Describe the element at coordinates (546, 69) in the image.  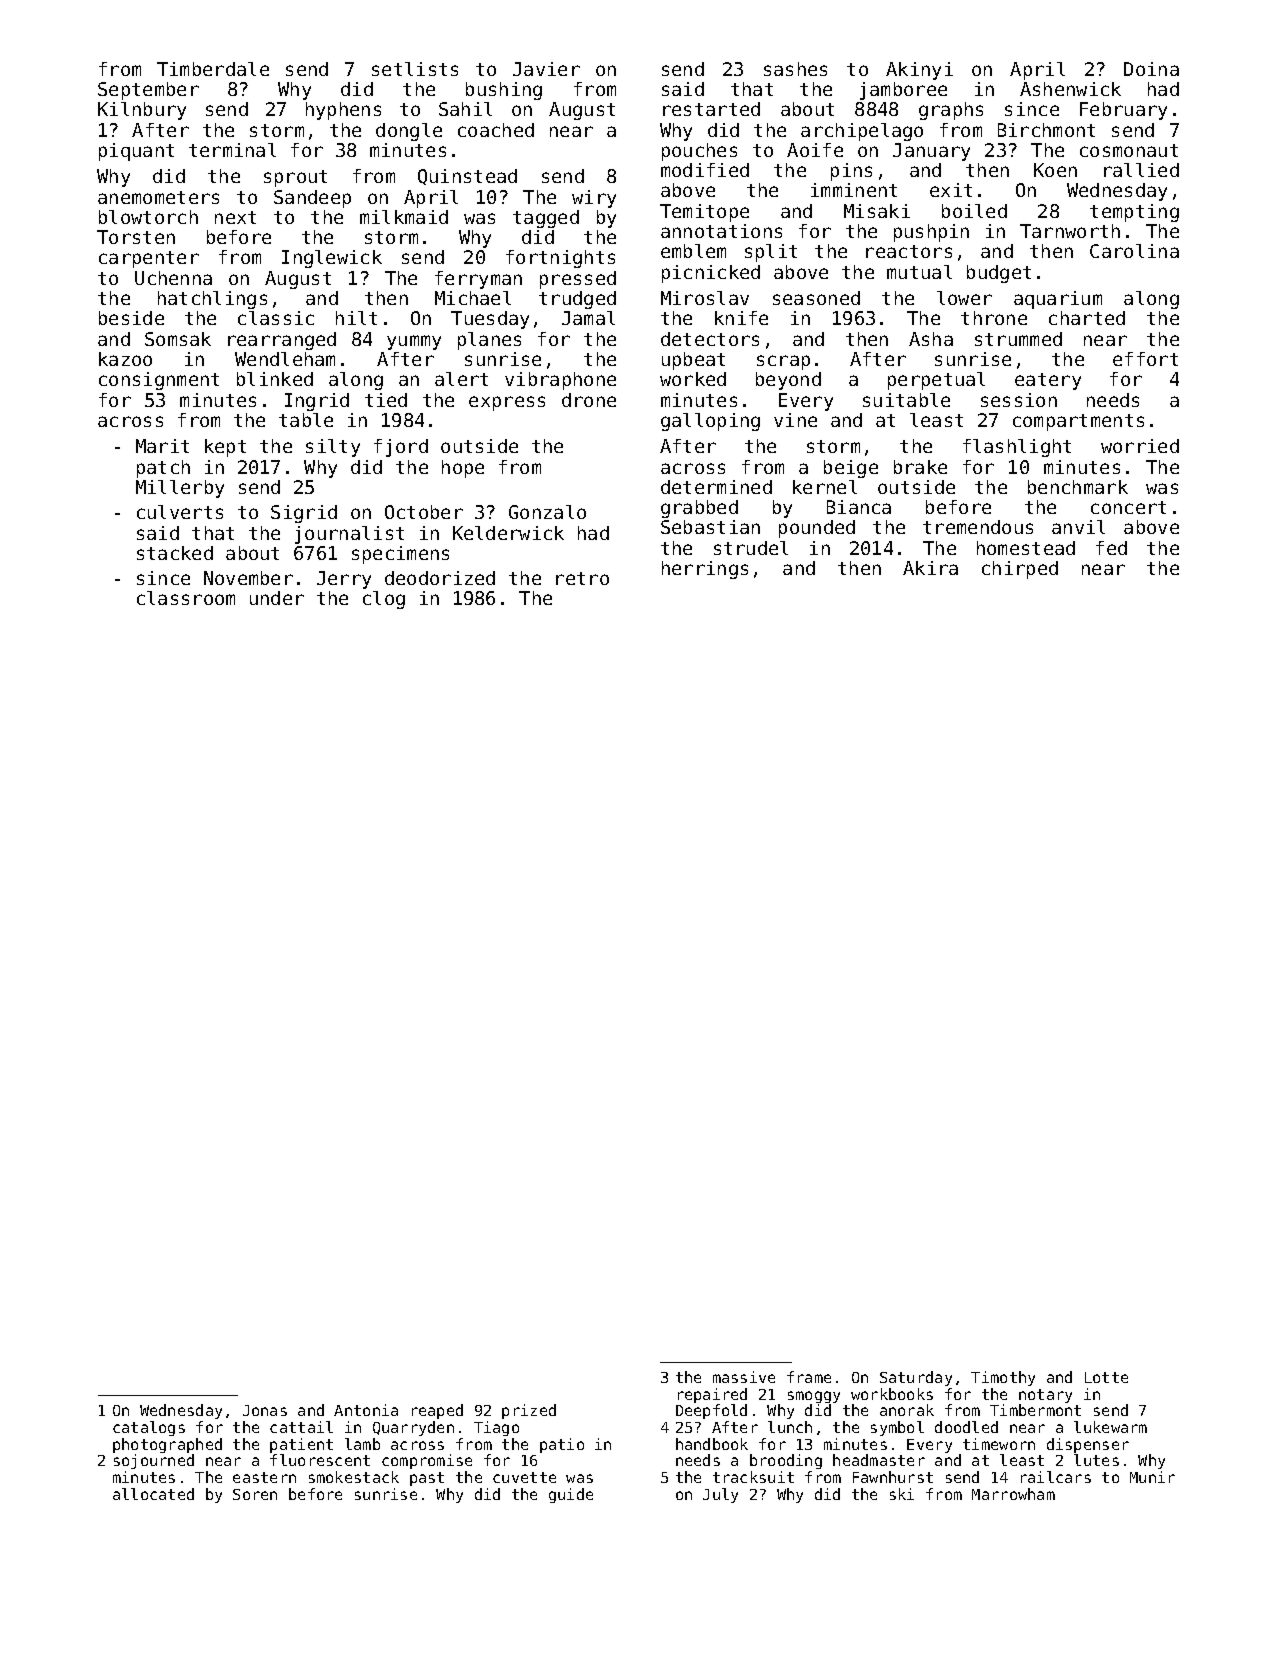
I see `Javier` at that location.
